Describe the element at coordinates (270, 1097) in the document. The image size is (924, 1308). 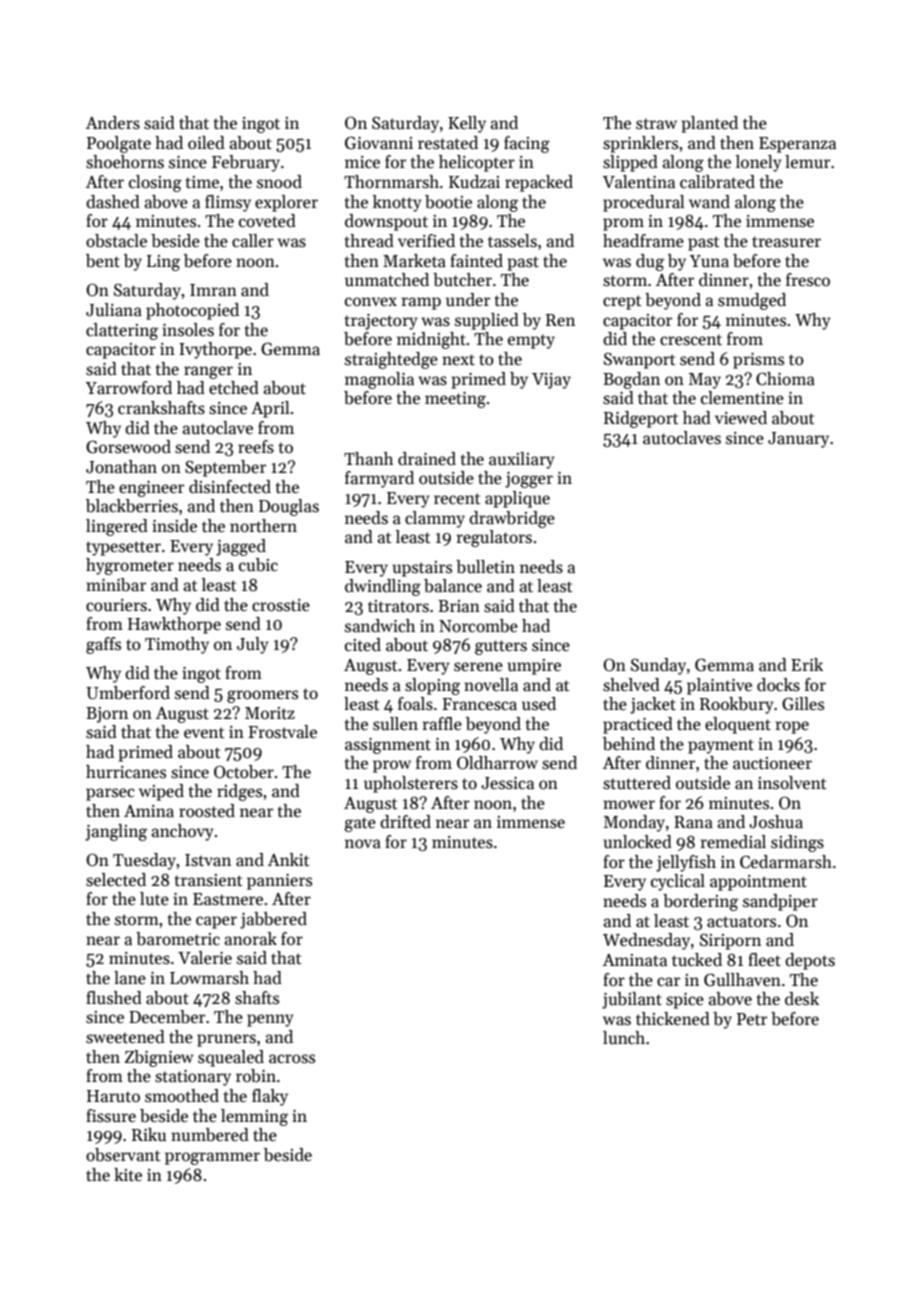
I see `flaky` at that location.
